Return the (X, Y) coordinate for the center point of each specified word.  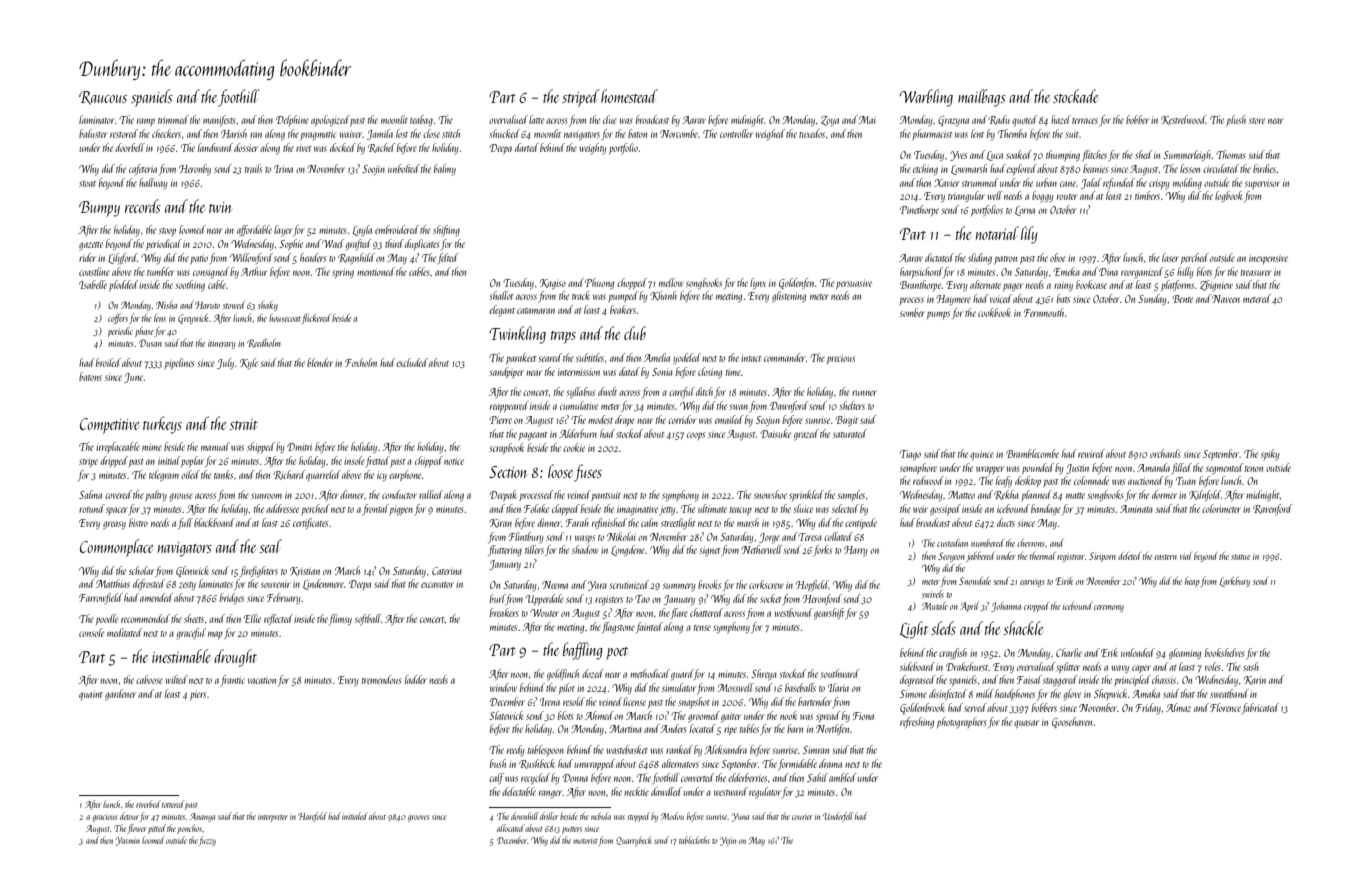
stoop (167, 232)
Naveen (1226, 299)
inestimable (181, 656)
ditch (704, 391)
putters (572, 830)
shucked (504, 133)
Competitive (109, 426)
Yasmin (128, 841)
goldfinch (563, 675)
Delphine (292, 120)
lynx (758, 284)
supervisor (1262, 184)
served (975, 707)
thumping (1063, 156)
